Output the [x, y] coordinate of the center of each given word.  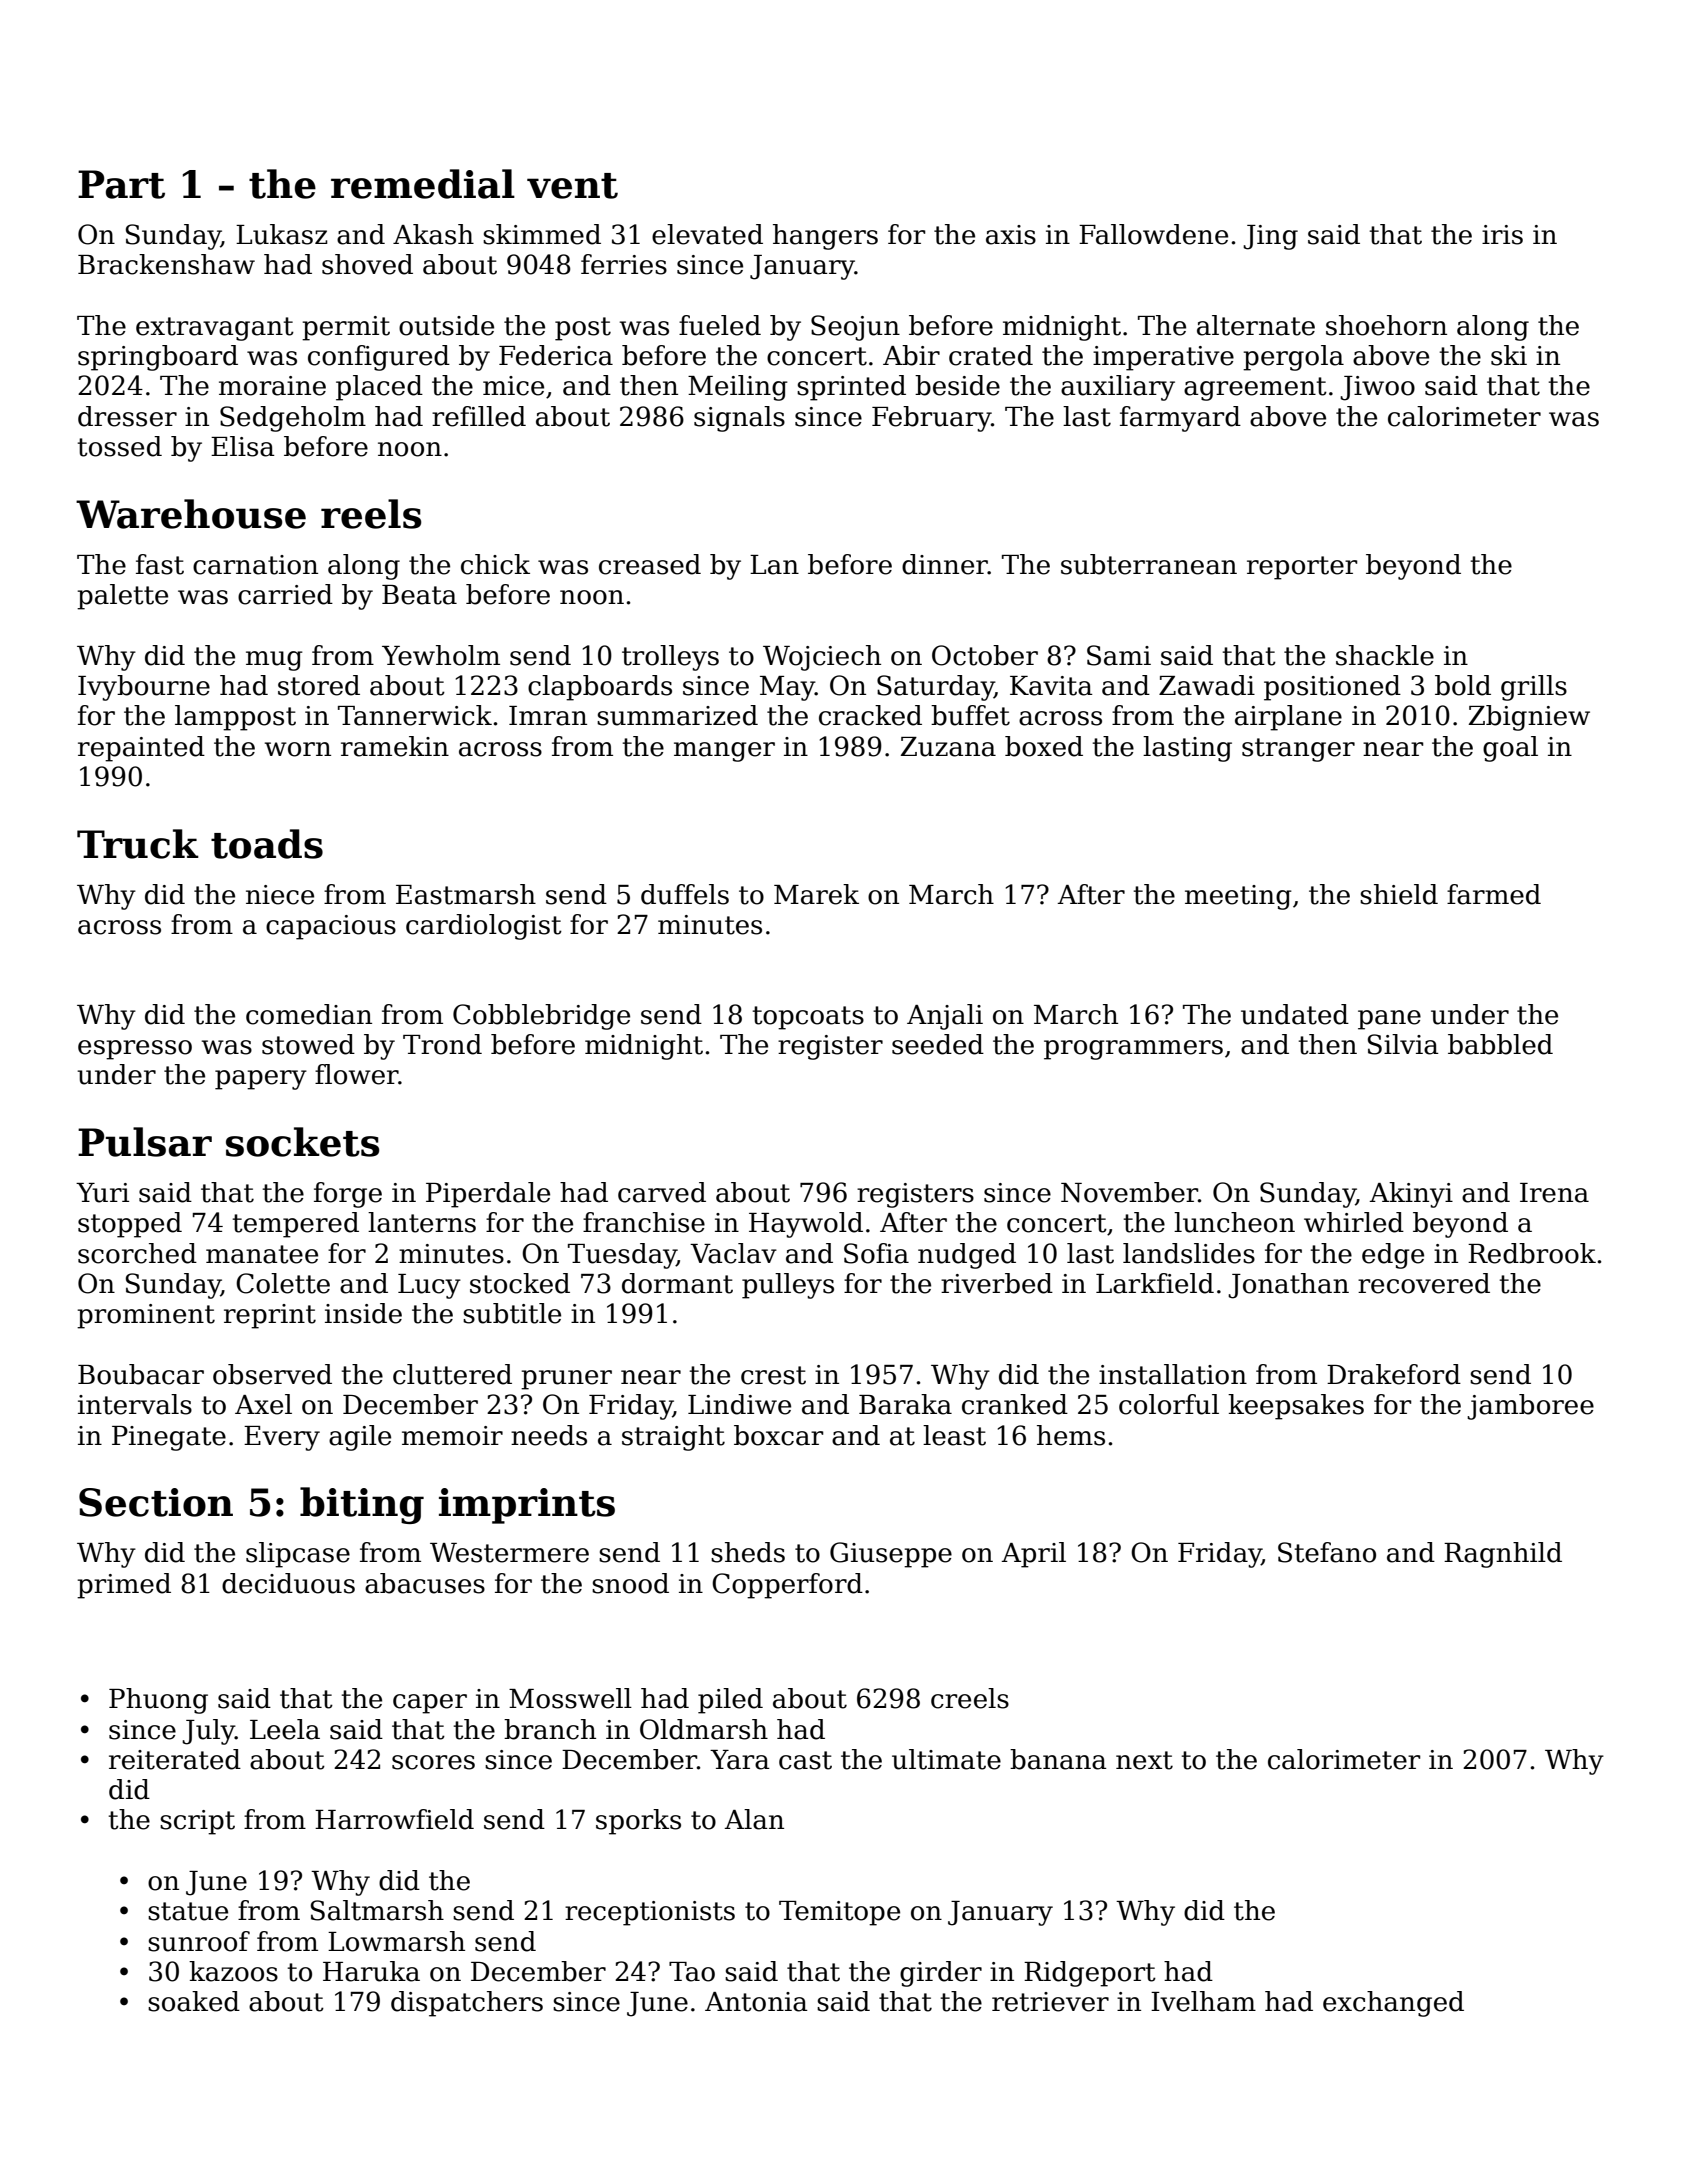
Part [121, 184]
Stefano [1327, 1552]
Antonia [756, 2002]
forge [348, 1195]
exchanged [1393, 2004]
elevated [707, 234]
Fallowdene [1153, 234]
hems [1071, 1435]
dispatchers [467, 2004]
